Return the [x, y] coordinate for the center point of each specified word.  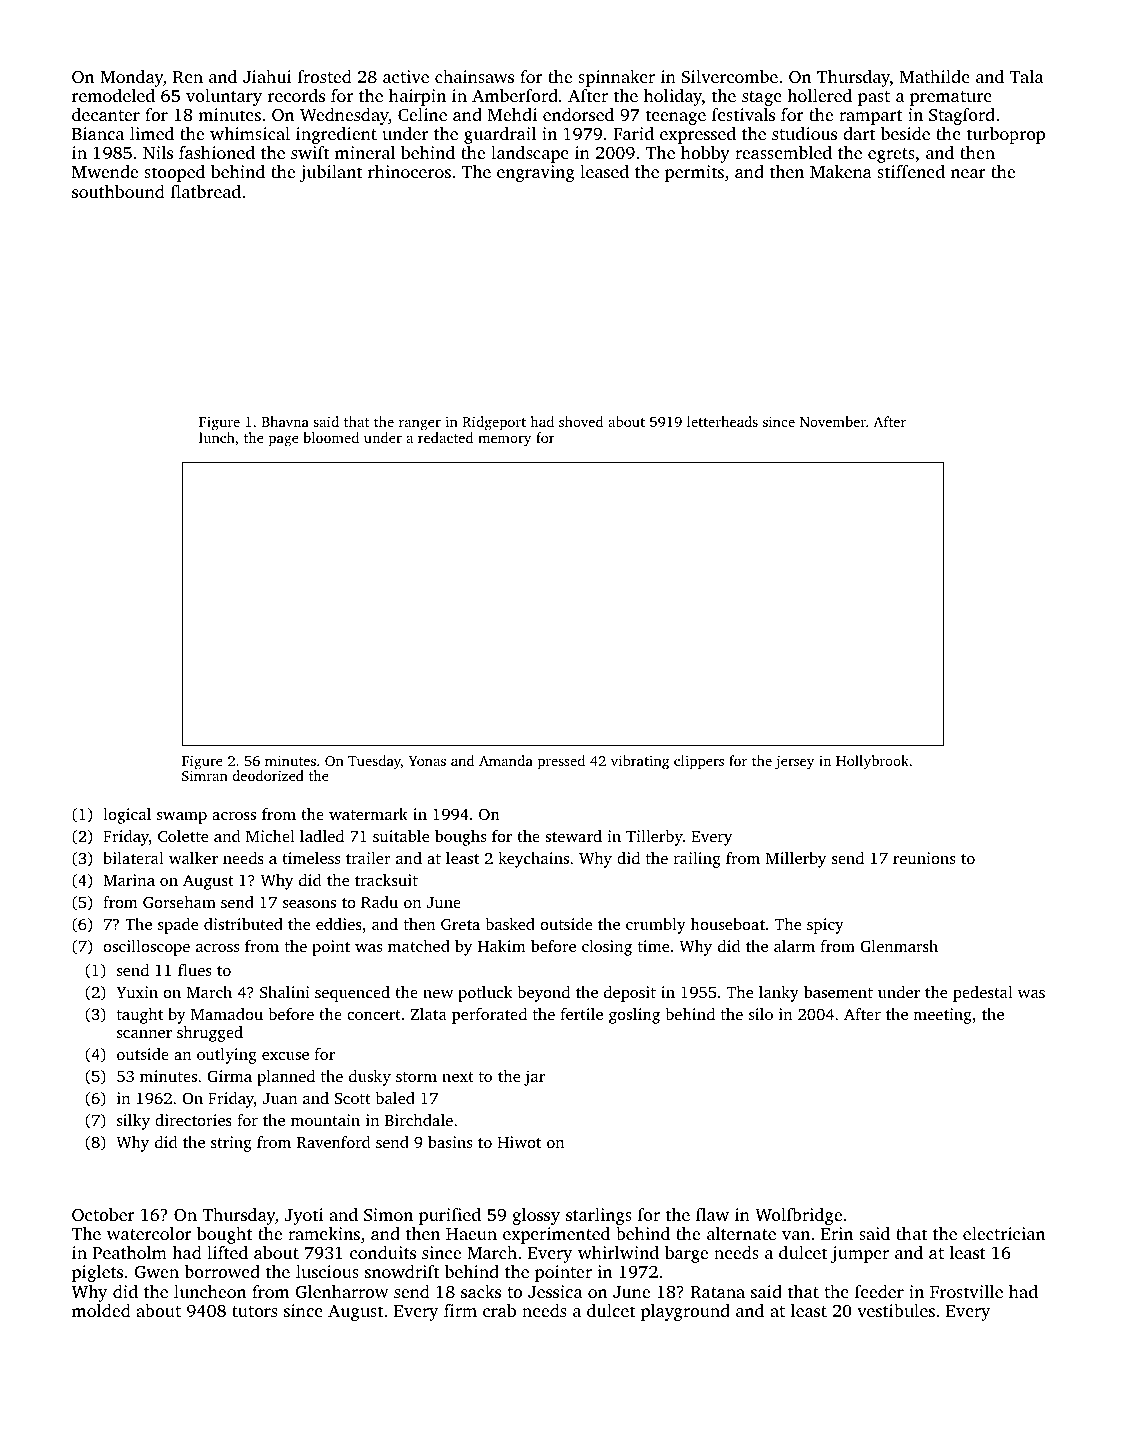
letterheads [722, 421]
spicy [825, 926]
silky [133, 1122]
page [284, 441]
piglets [97, 1273]
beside [905, 133]
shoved [581, 421]
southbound [118, 191]
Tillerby [654, 838]
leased [604, 171]
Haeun [471, 1234]
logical [127, 816]
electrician [1004, 1233]
